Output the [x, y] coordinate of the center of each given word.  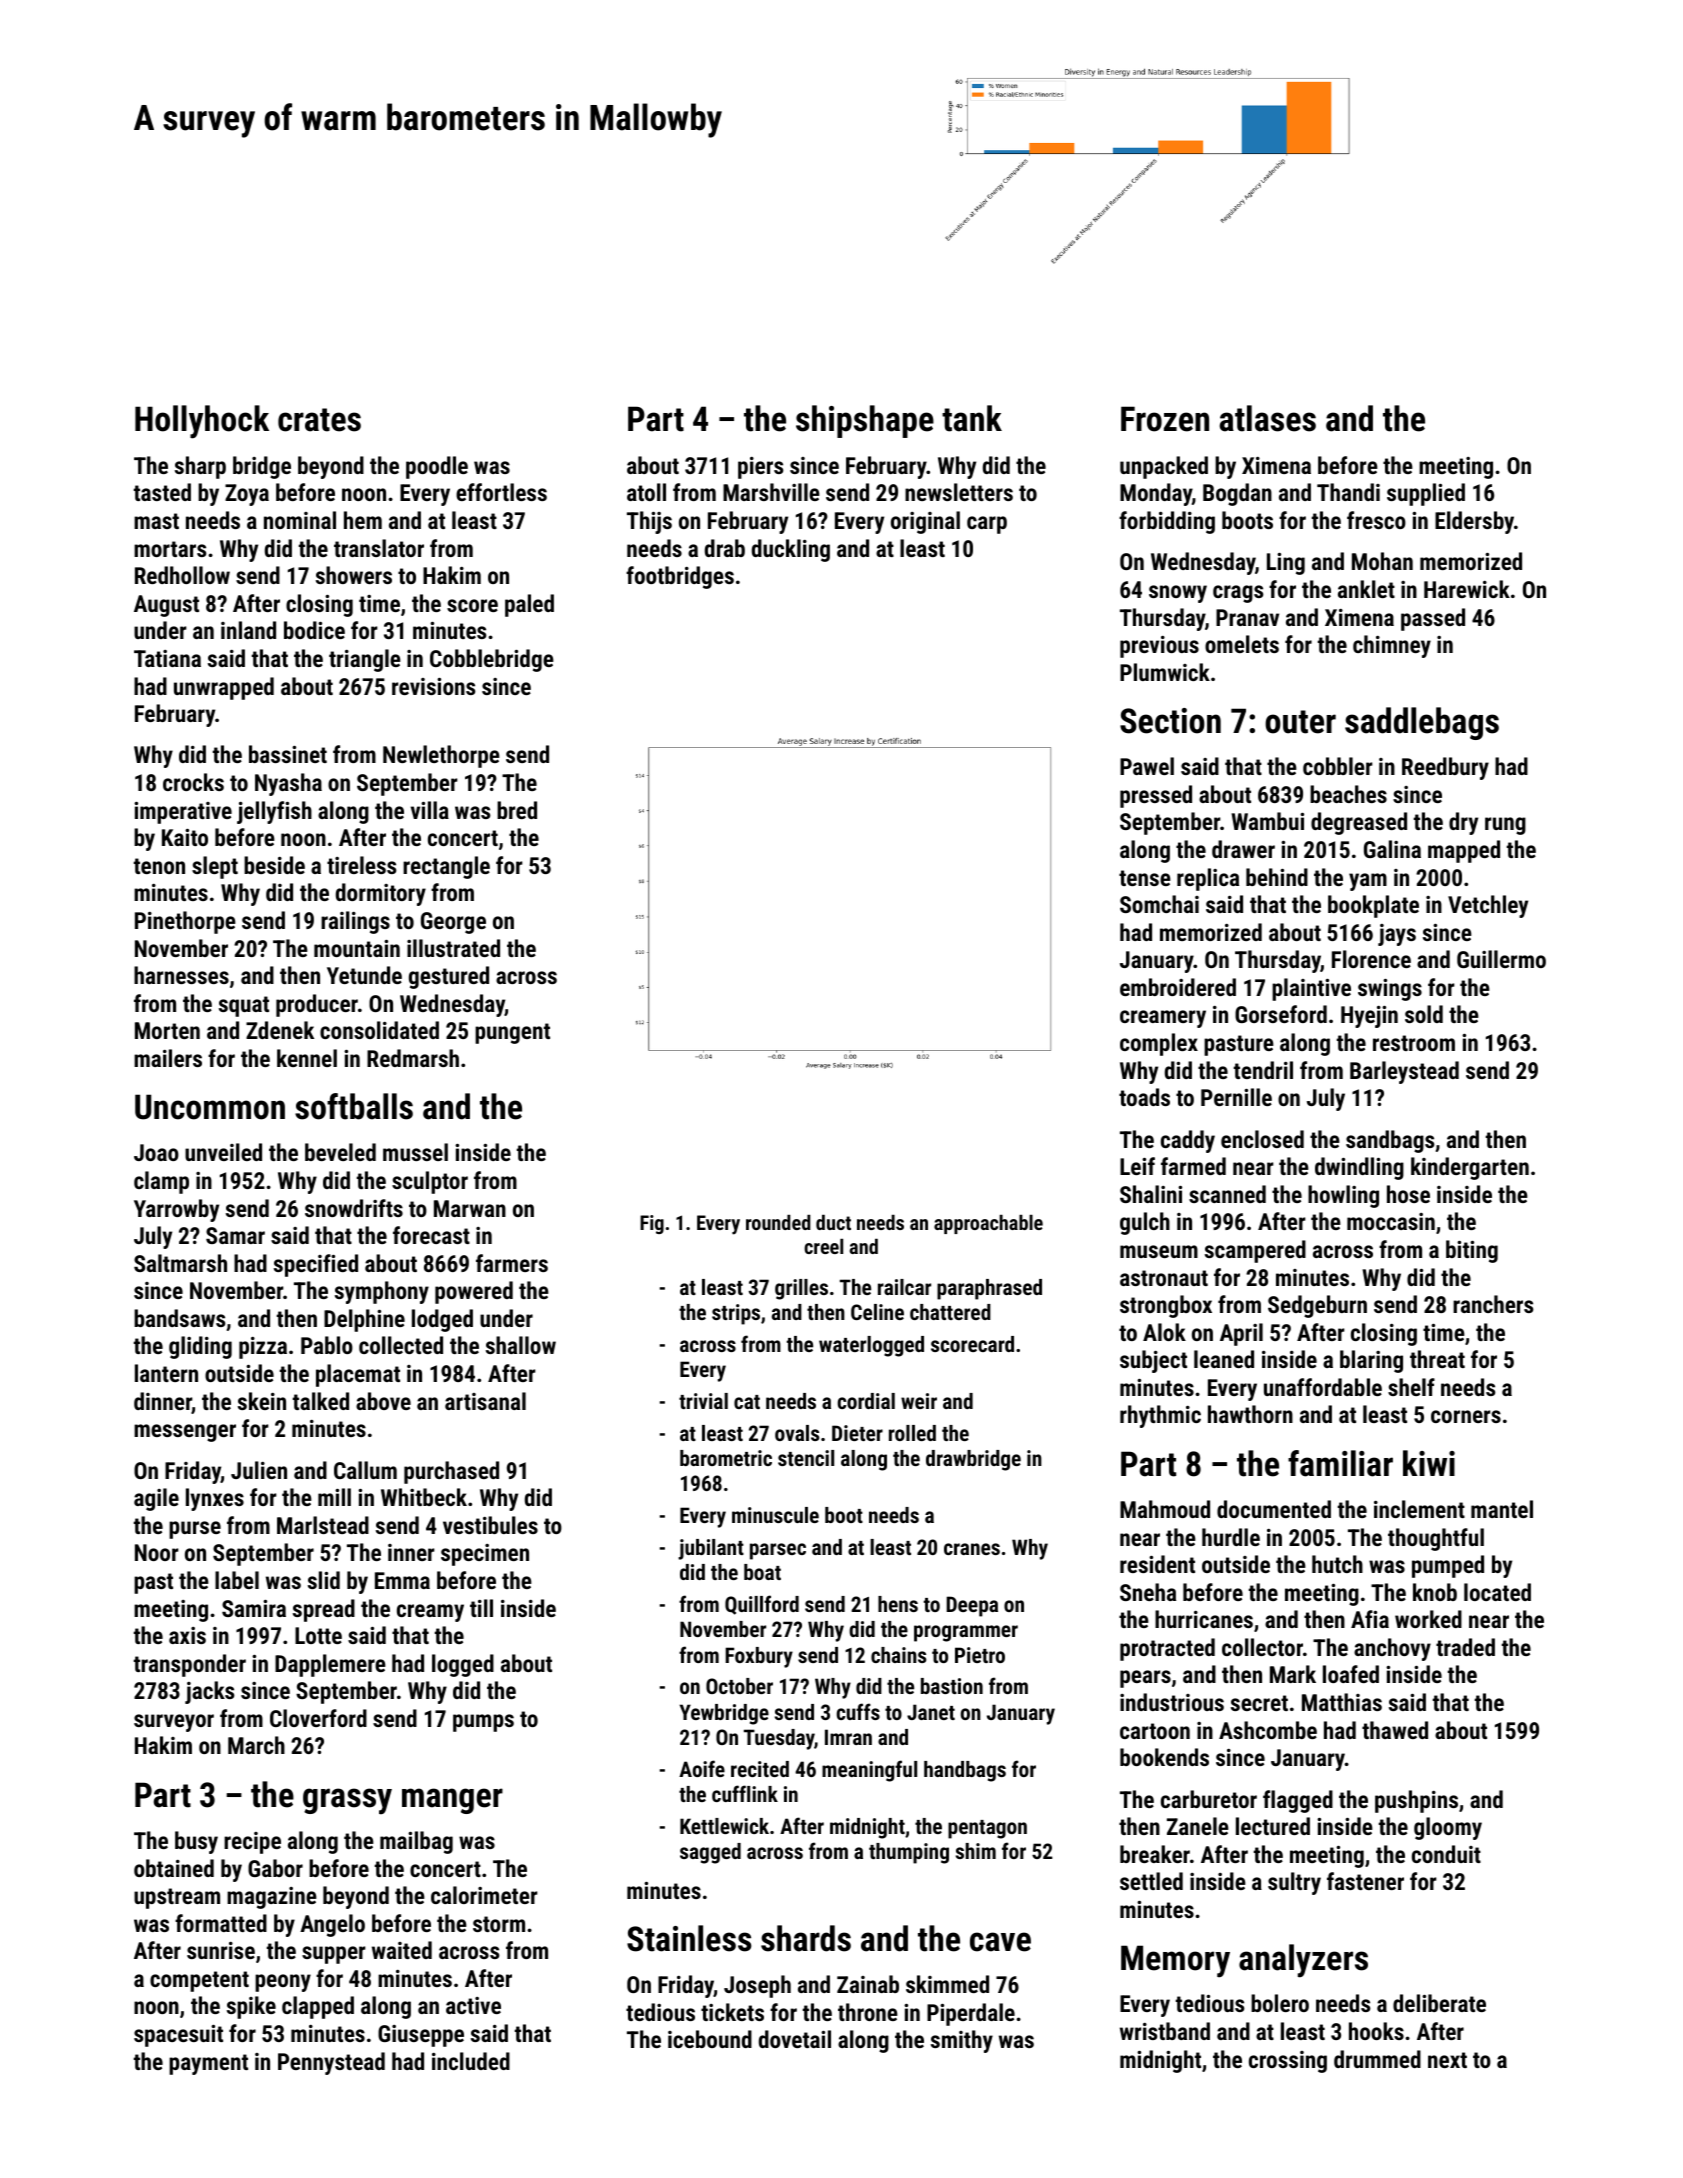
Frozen [1165, 419]
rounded [778, 1222]
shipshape [865, 421]
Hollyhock [202, 422]
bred [517, 810]
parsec [778, 1551]
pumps [483, 1723]
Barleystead [1404, 1072]
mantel [1502, 1509]
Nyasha [288, 784]
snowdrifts [354, 1208]
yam [1368, 882]
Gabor [275, 1868]
